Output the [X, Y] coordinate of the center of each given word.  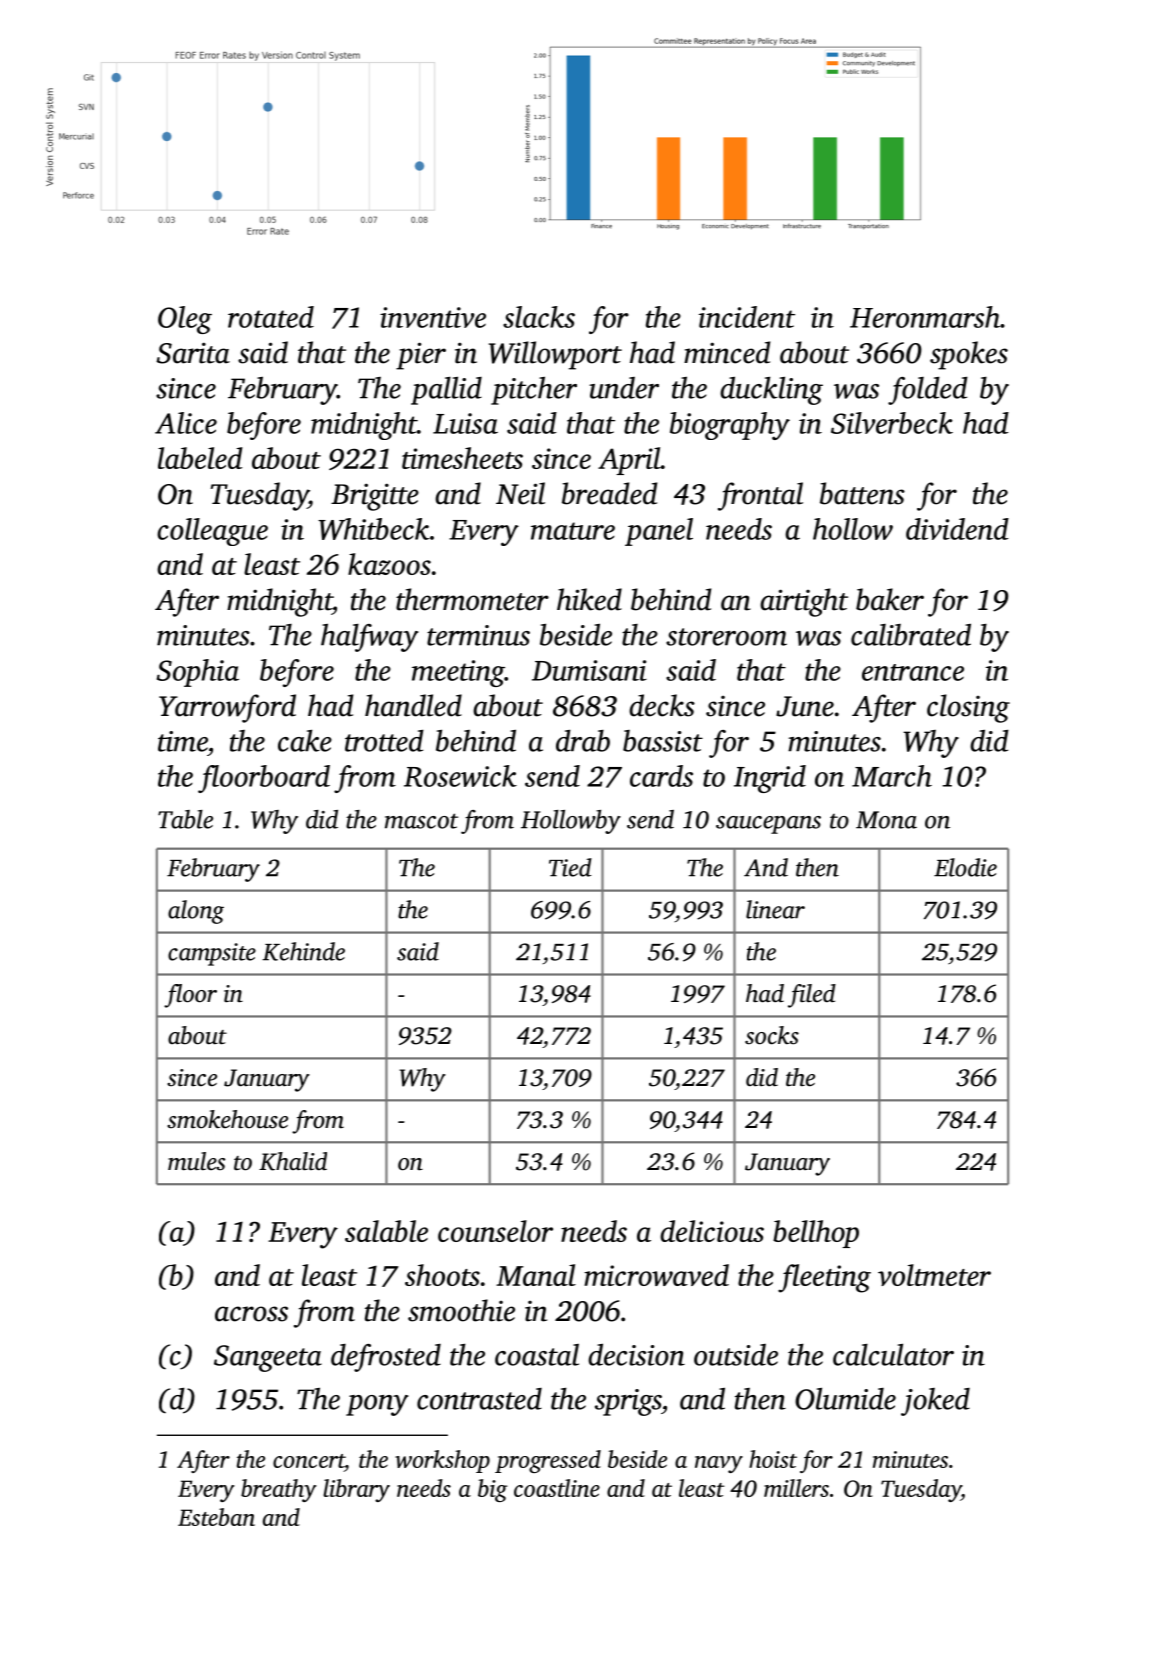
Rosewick [460, 776]
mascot [421, 821]
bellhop [816, 1234]
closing [968, 708]
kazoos [389, 564]
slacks [539, 317]
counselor [495, 1231]
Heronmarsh [925, 317]
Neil [520, 493]
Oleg [185, 320]
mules [196, 1161]
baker [890, 599]
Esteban [216, 1517]
